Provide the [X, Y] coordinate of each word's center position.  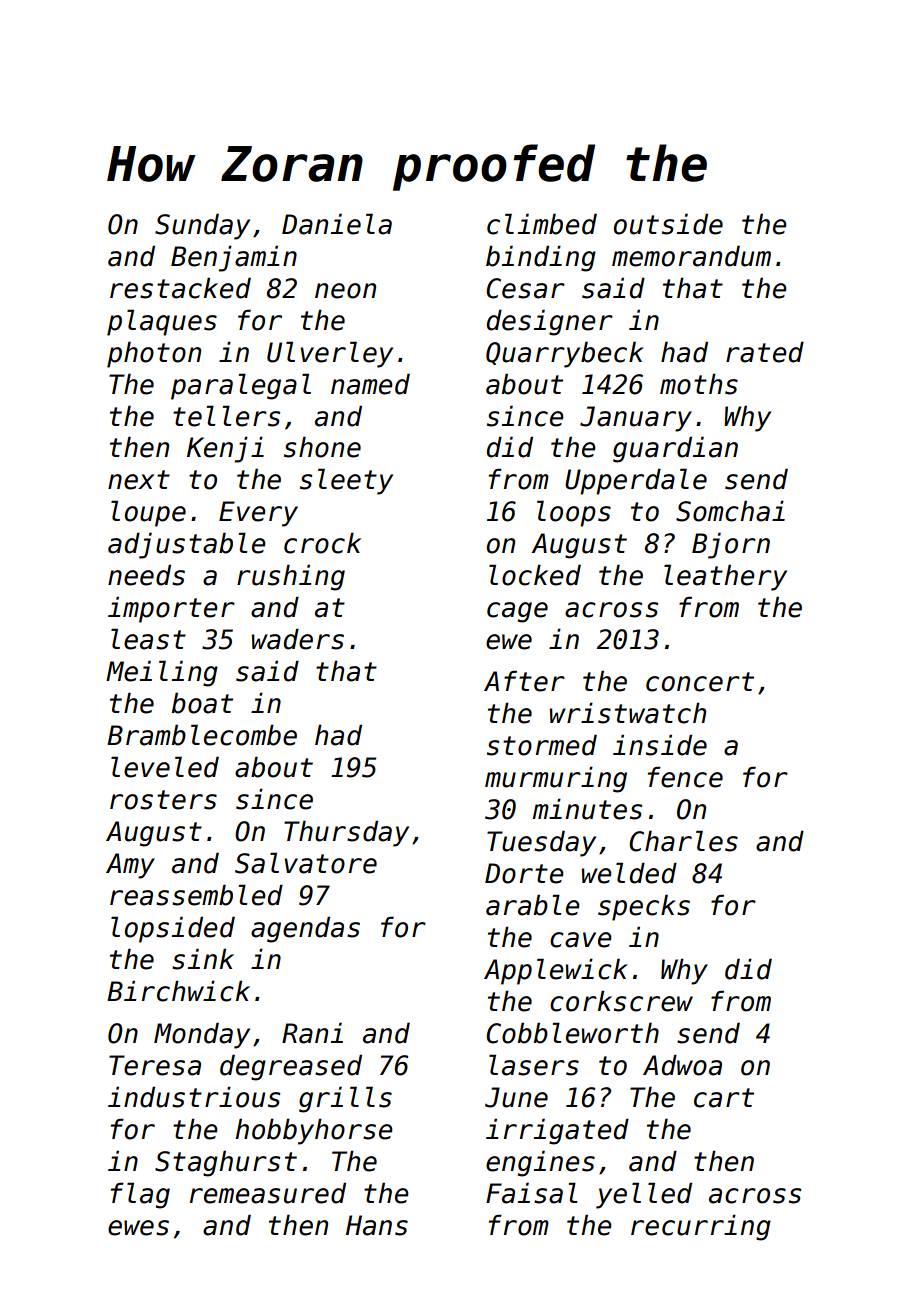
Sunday [202, 226]
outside [668, 224]
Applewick [556, 971]
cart [724, 1098]
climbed [542, 224]
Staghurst [226, 1163]
